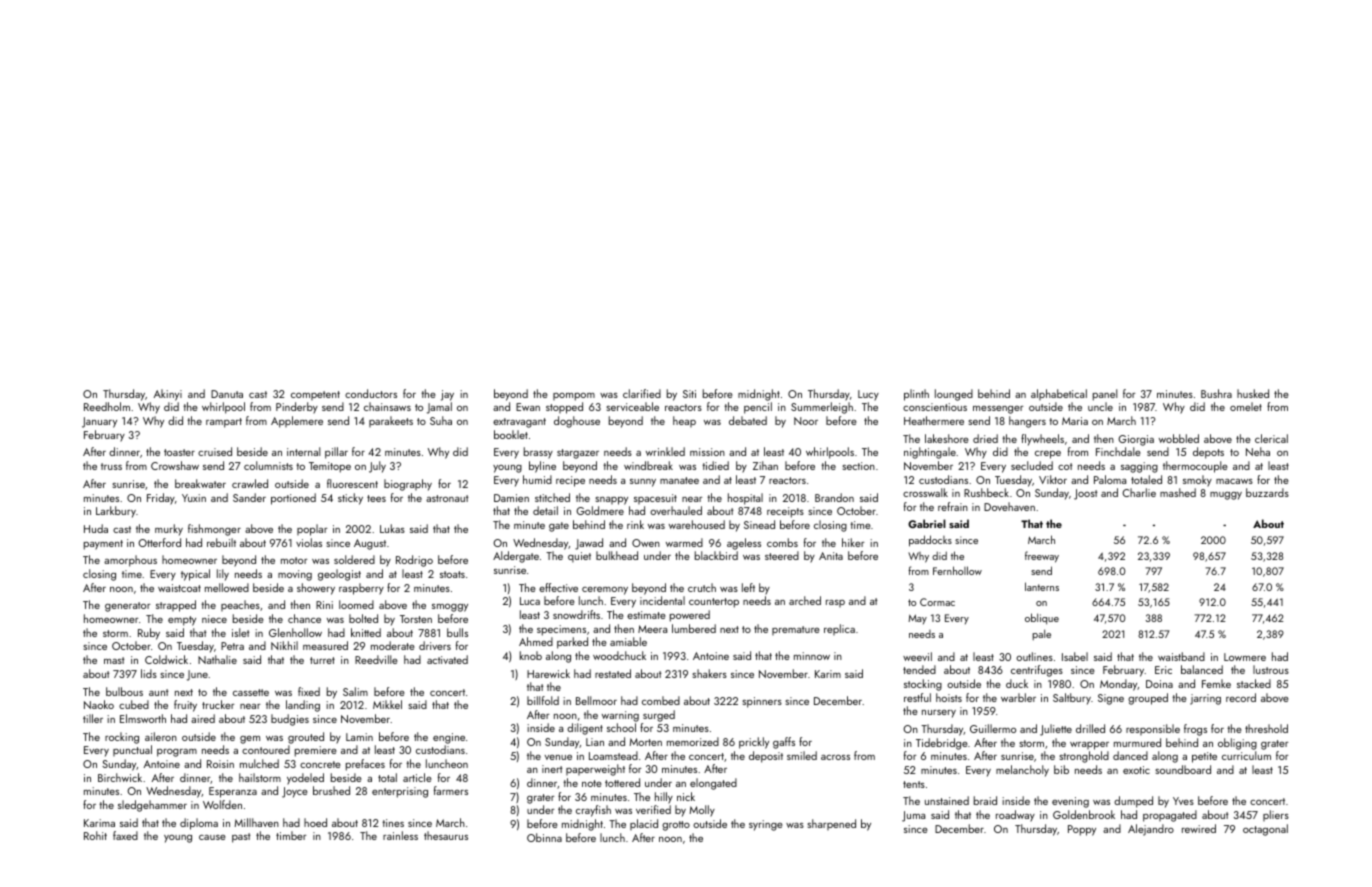 This document has width=1372, height=887. What do you see at coordinates (812, 656) in the document?
I see `minnow` at bounding box center [812, 656].
